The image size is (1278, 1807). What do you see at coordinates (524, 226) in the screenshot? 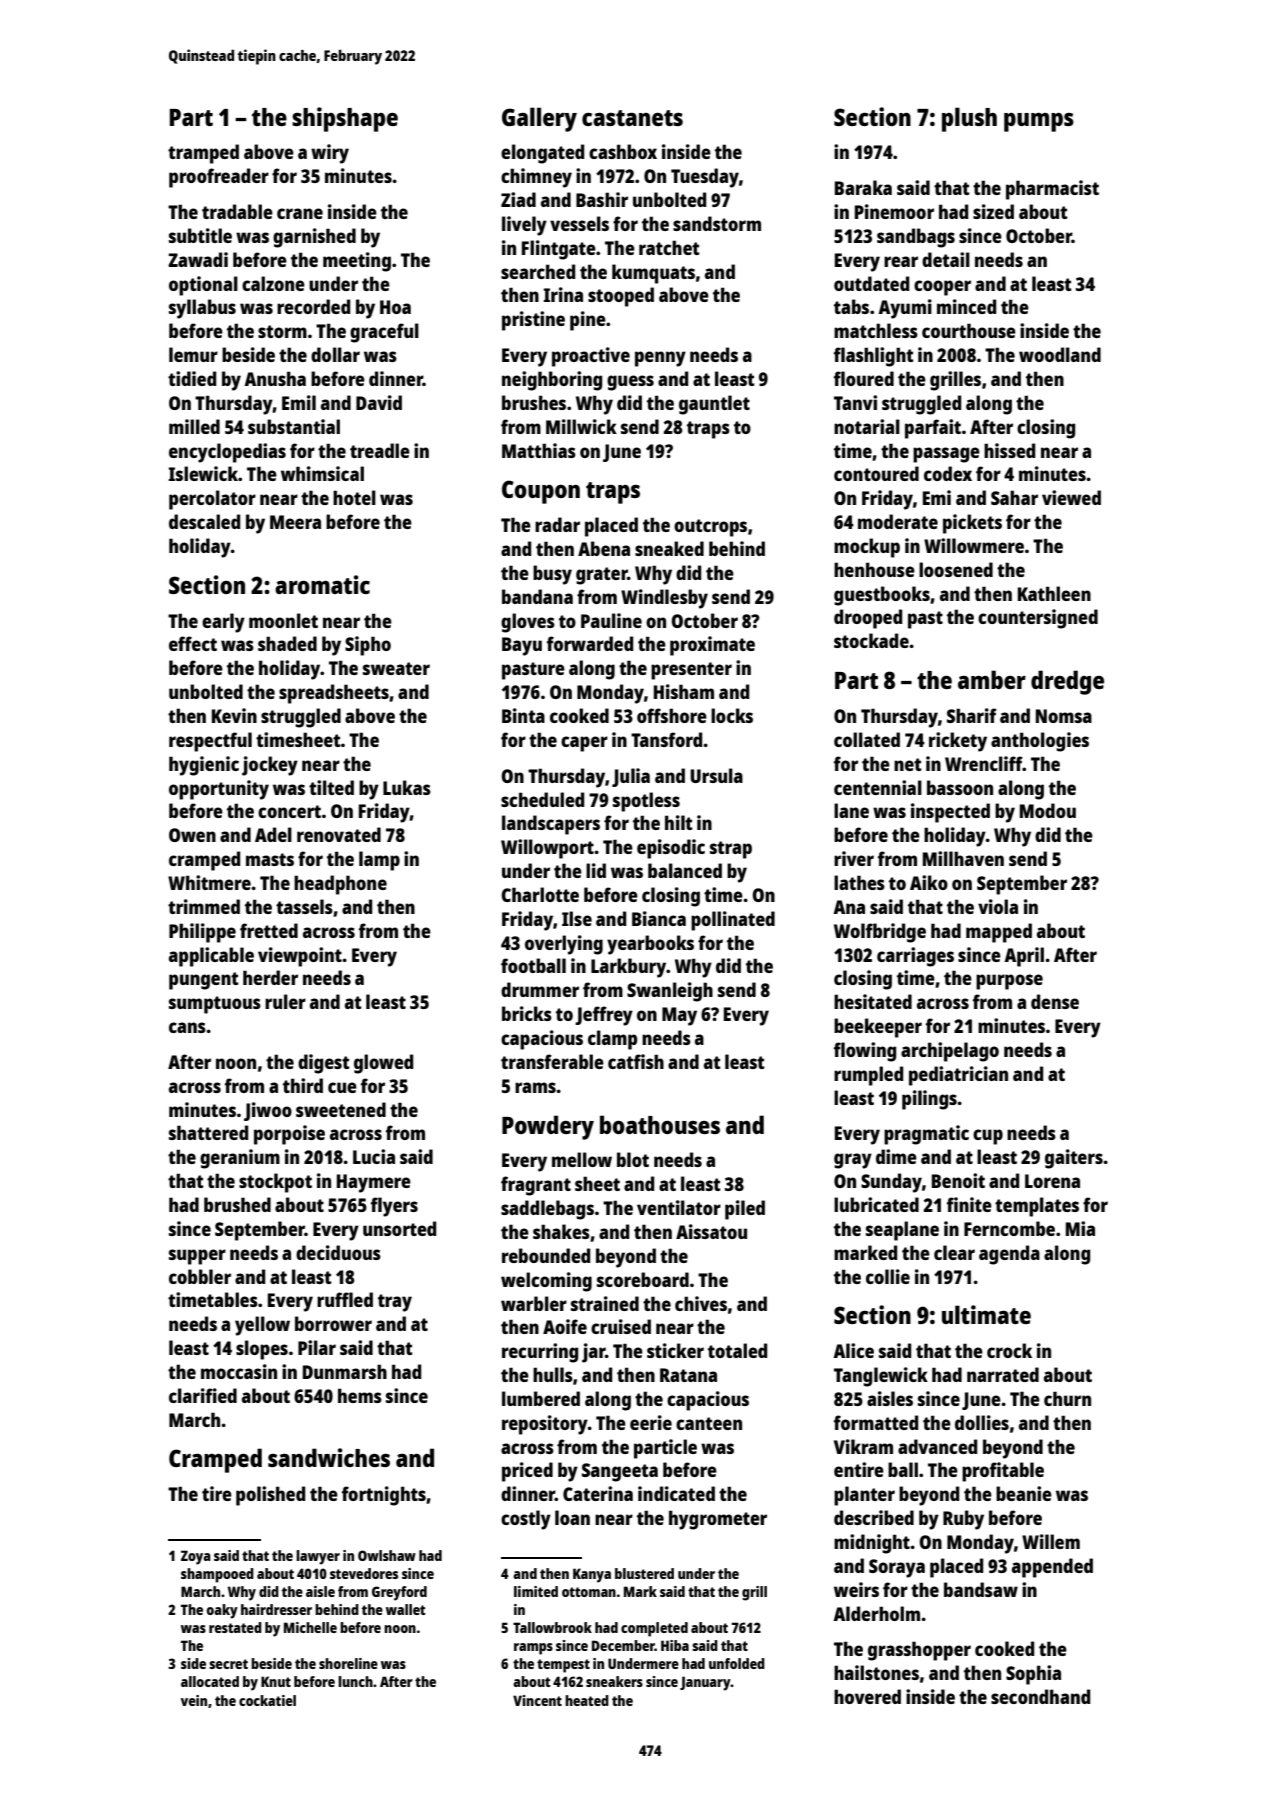
I see `lively` at bounding box center [524, 226].
